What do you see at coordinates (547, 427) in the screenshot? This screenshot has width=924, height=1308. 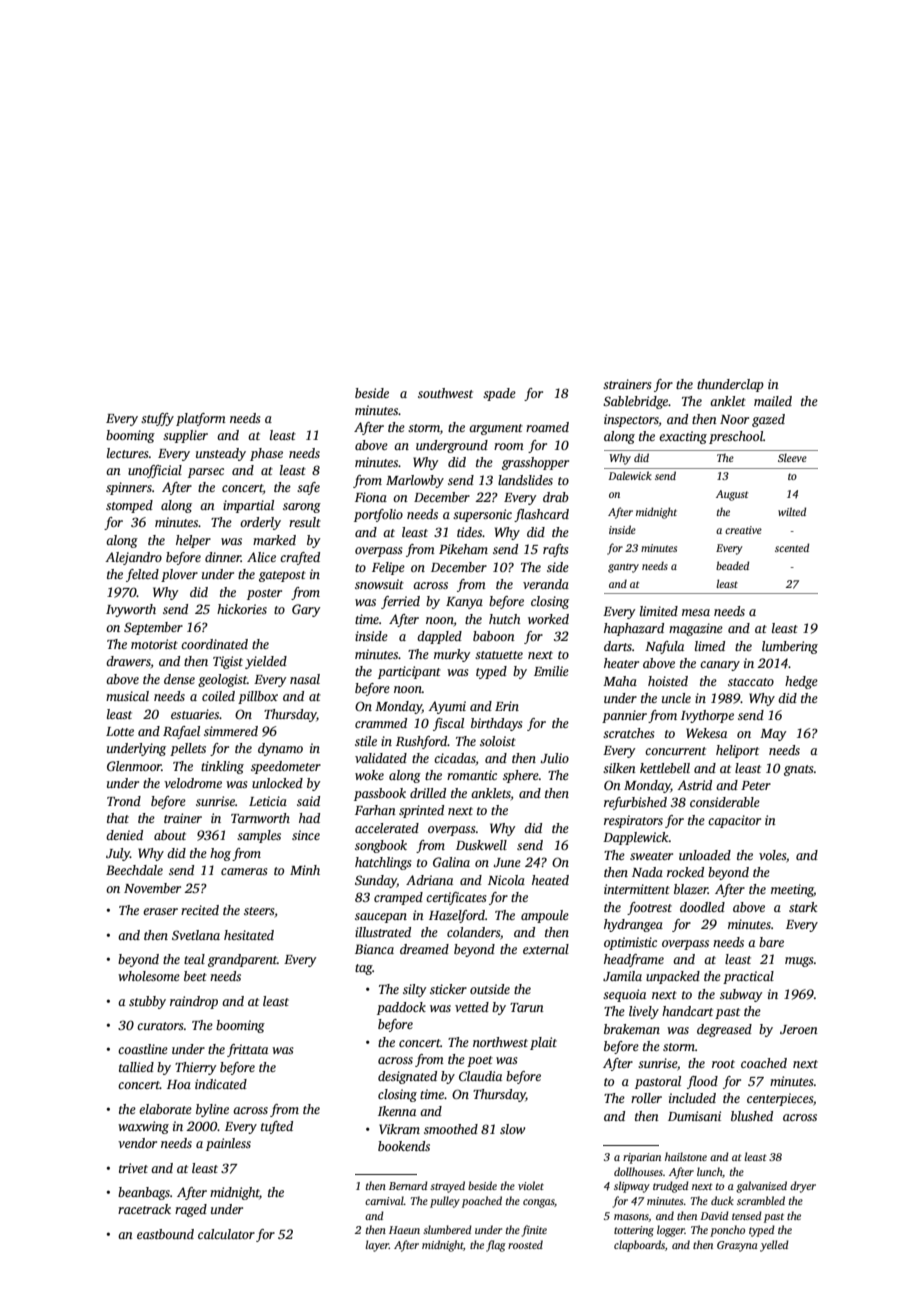 I see `roamed` at bounding box center [547, 427].
